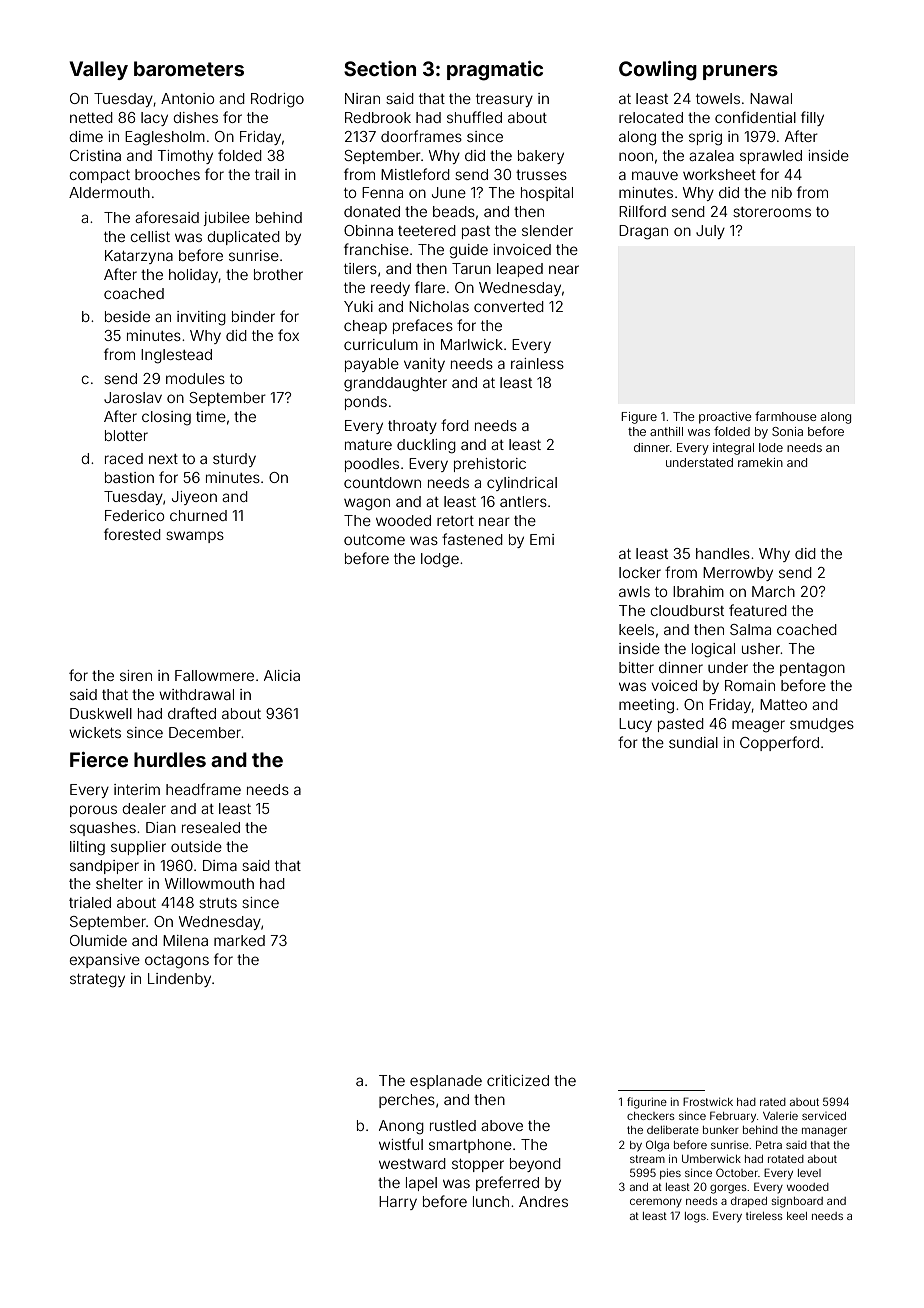  Describe the element at coordinates (771, 157) in the screenshot. I see `sprawled` at that location.
